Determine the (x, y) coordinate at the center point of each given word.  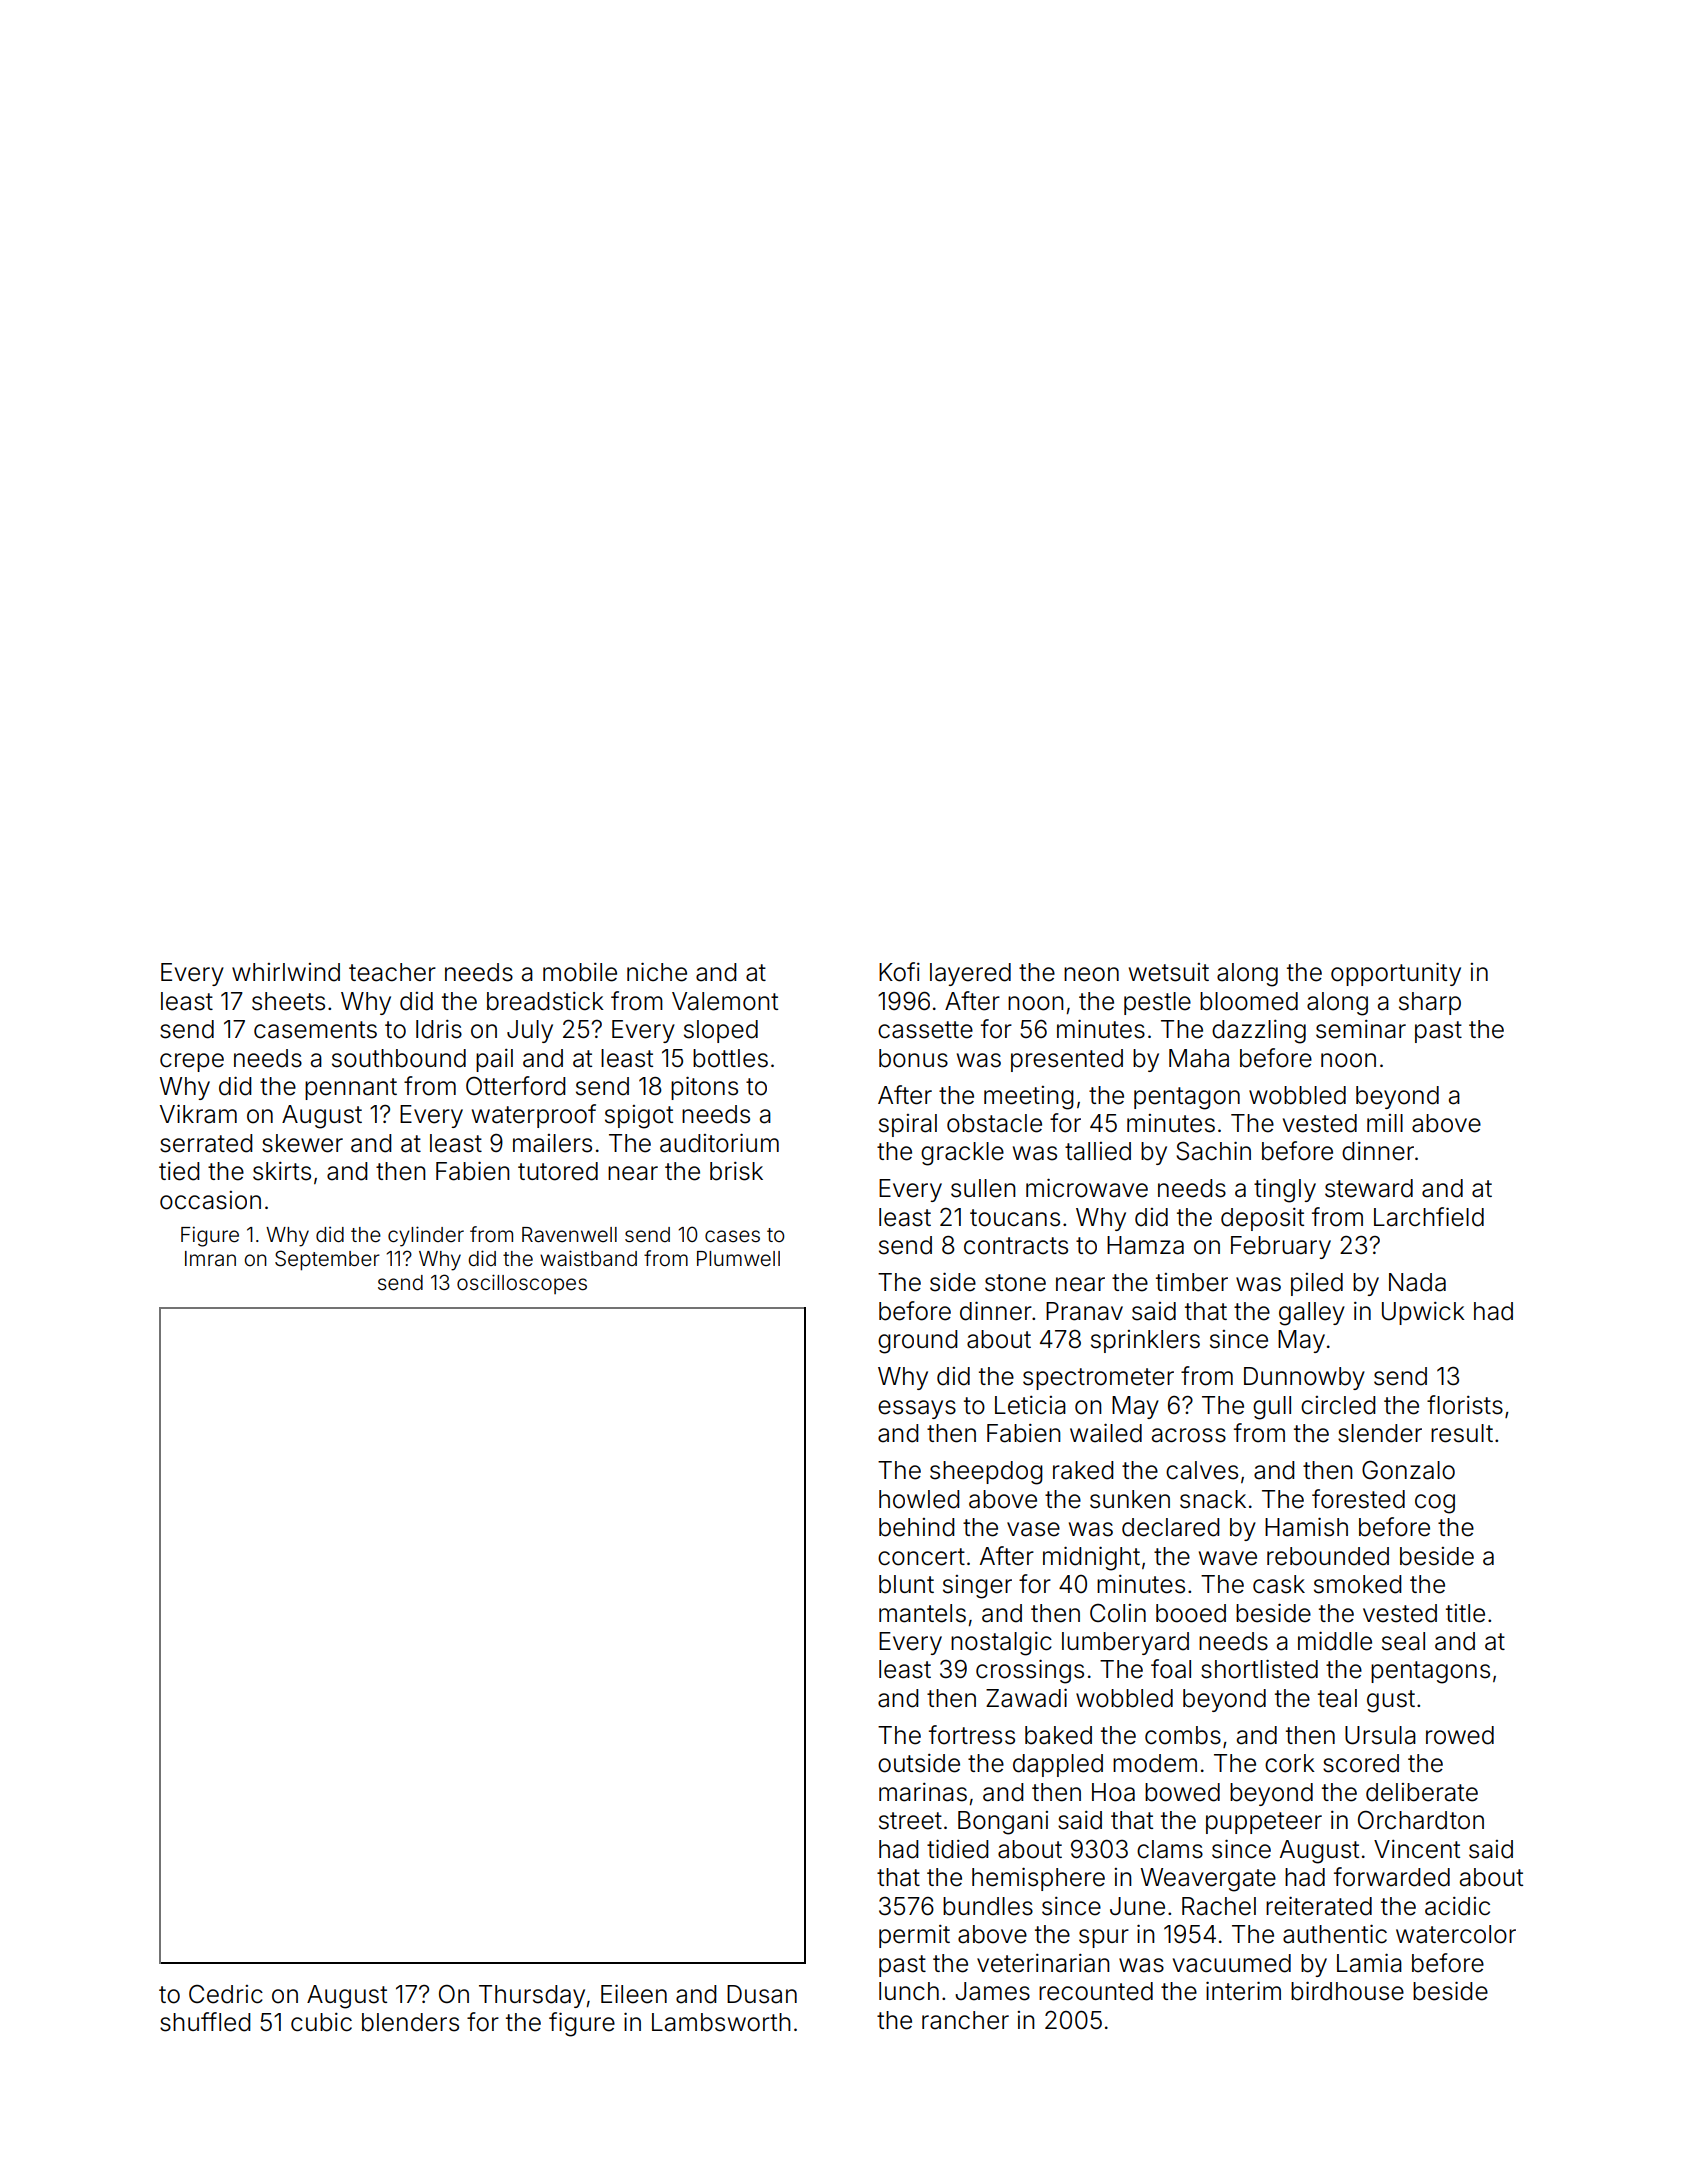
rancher (965, 2020)
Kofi (899, 972)
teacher (392, 972)
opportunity (1396, 974)
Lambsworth (721, 2022)
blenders (410, 2022)
